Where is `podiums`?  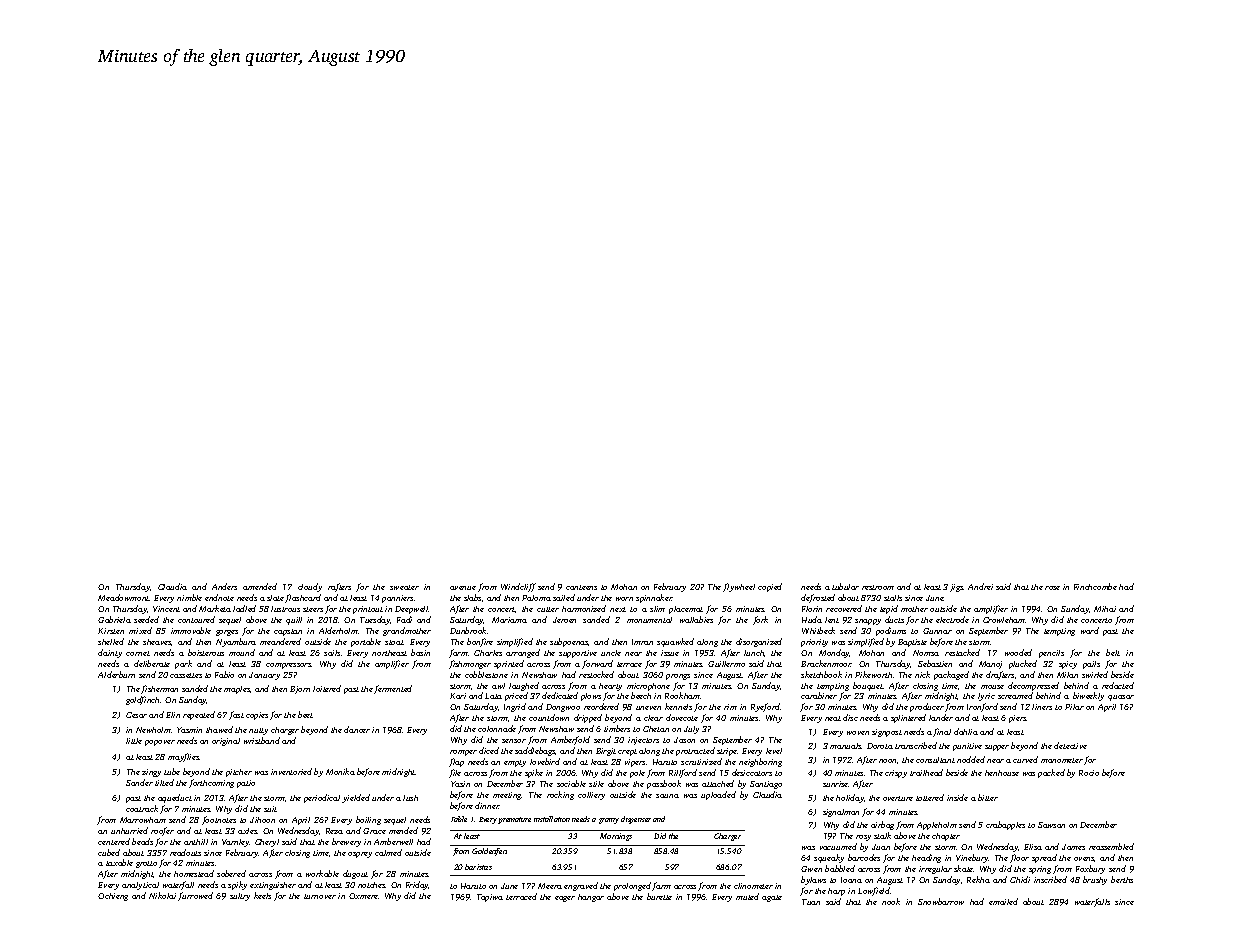 podiums is located at coordinates (891, 631).
